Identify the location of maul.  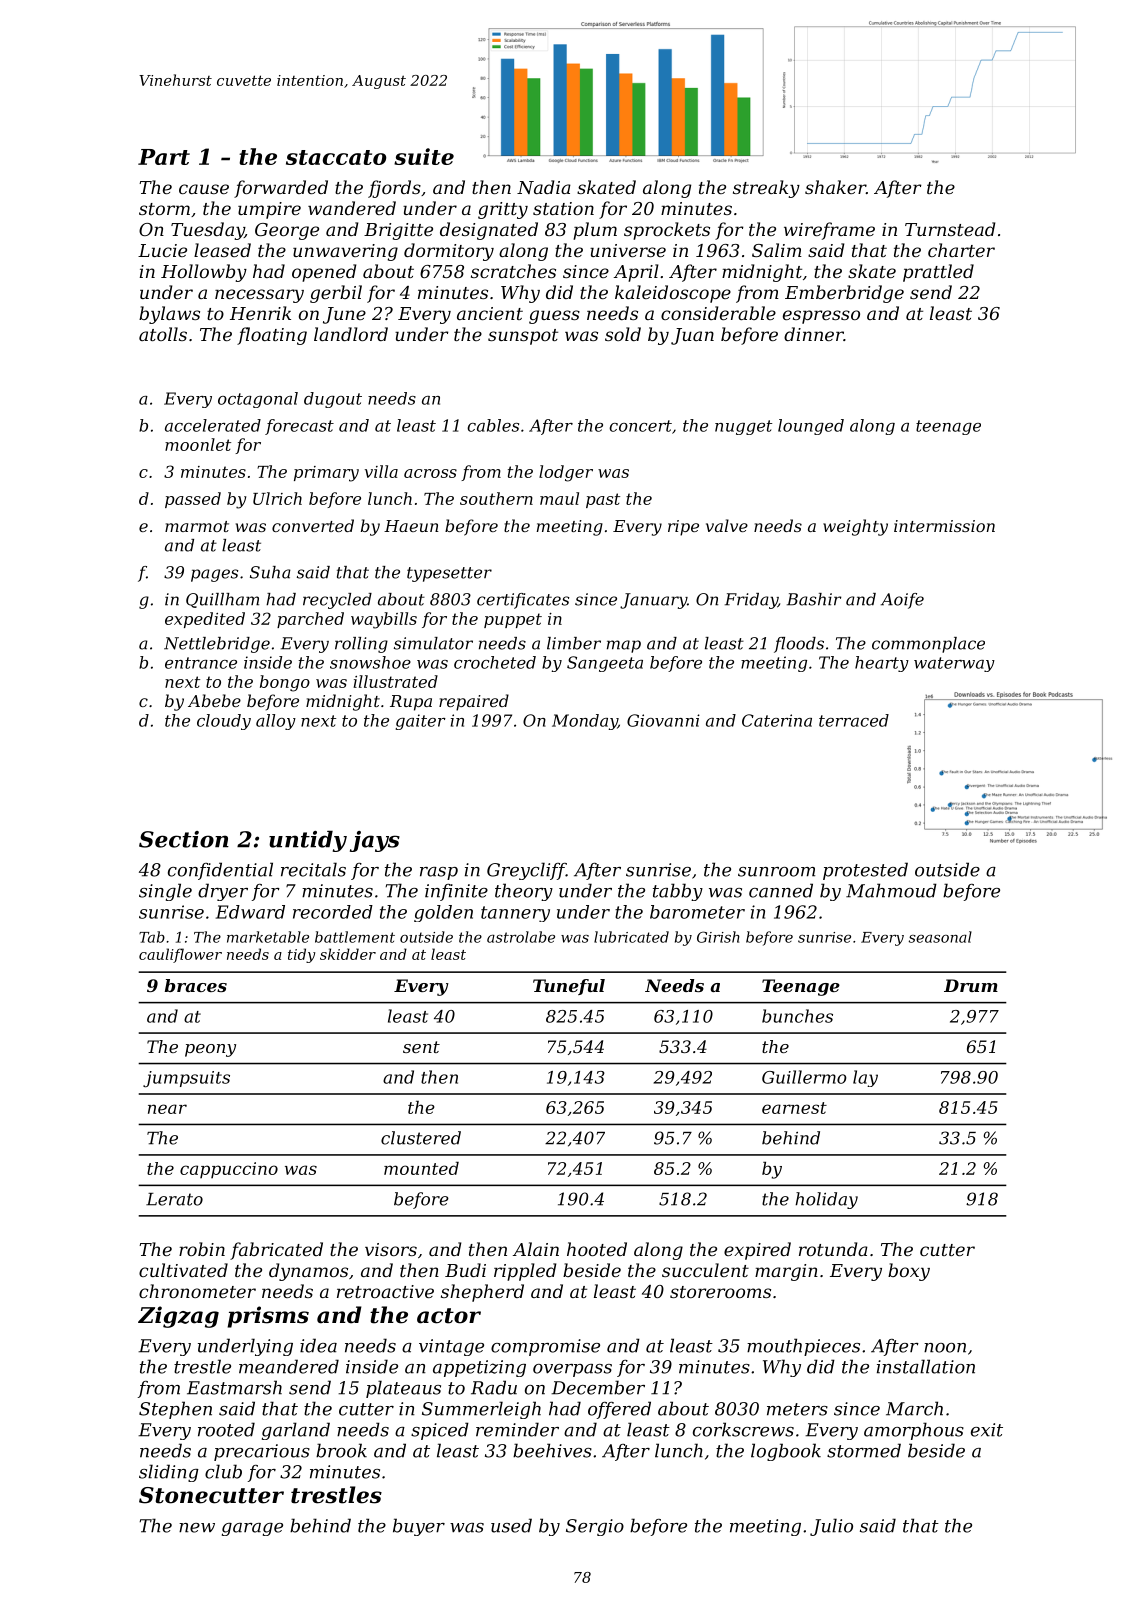
(559, 498).
